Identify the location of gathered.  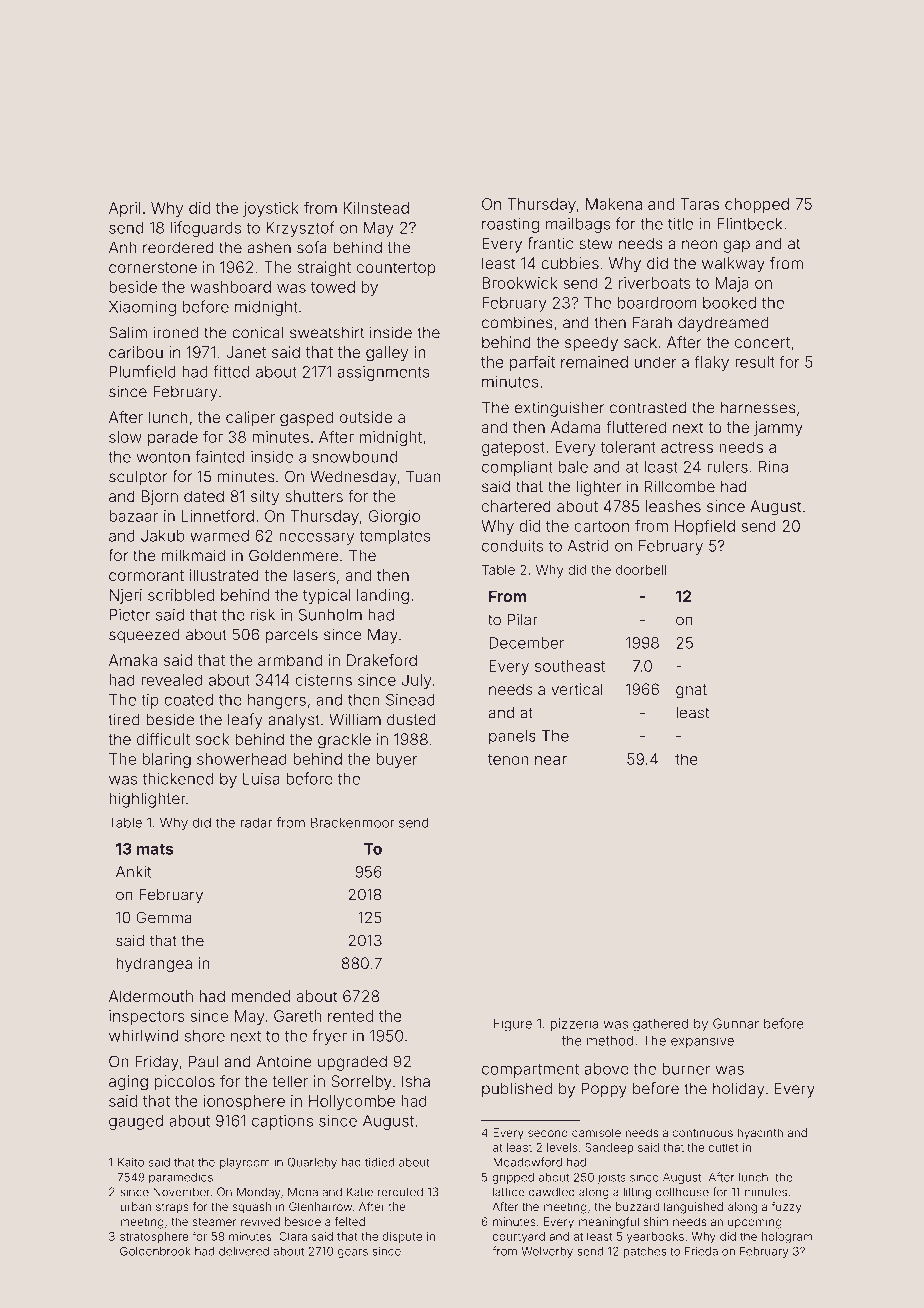
(660, 1025).
